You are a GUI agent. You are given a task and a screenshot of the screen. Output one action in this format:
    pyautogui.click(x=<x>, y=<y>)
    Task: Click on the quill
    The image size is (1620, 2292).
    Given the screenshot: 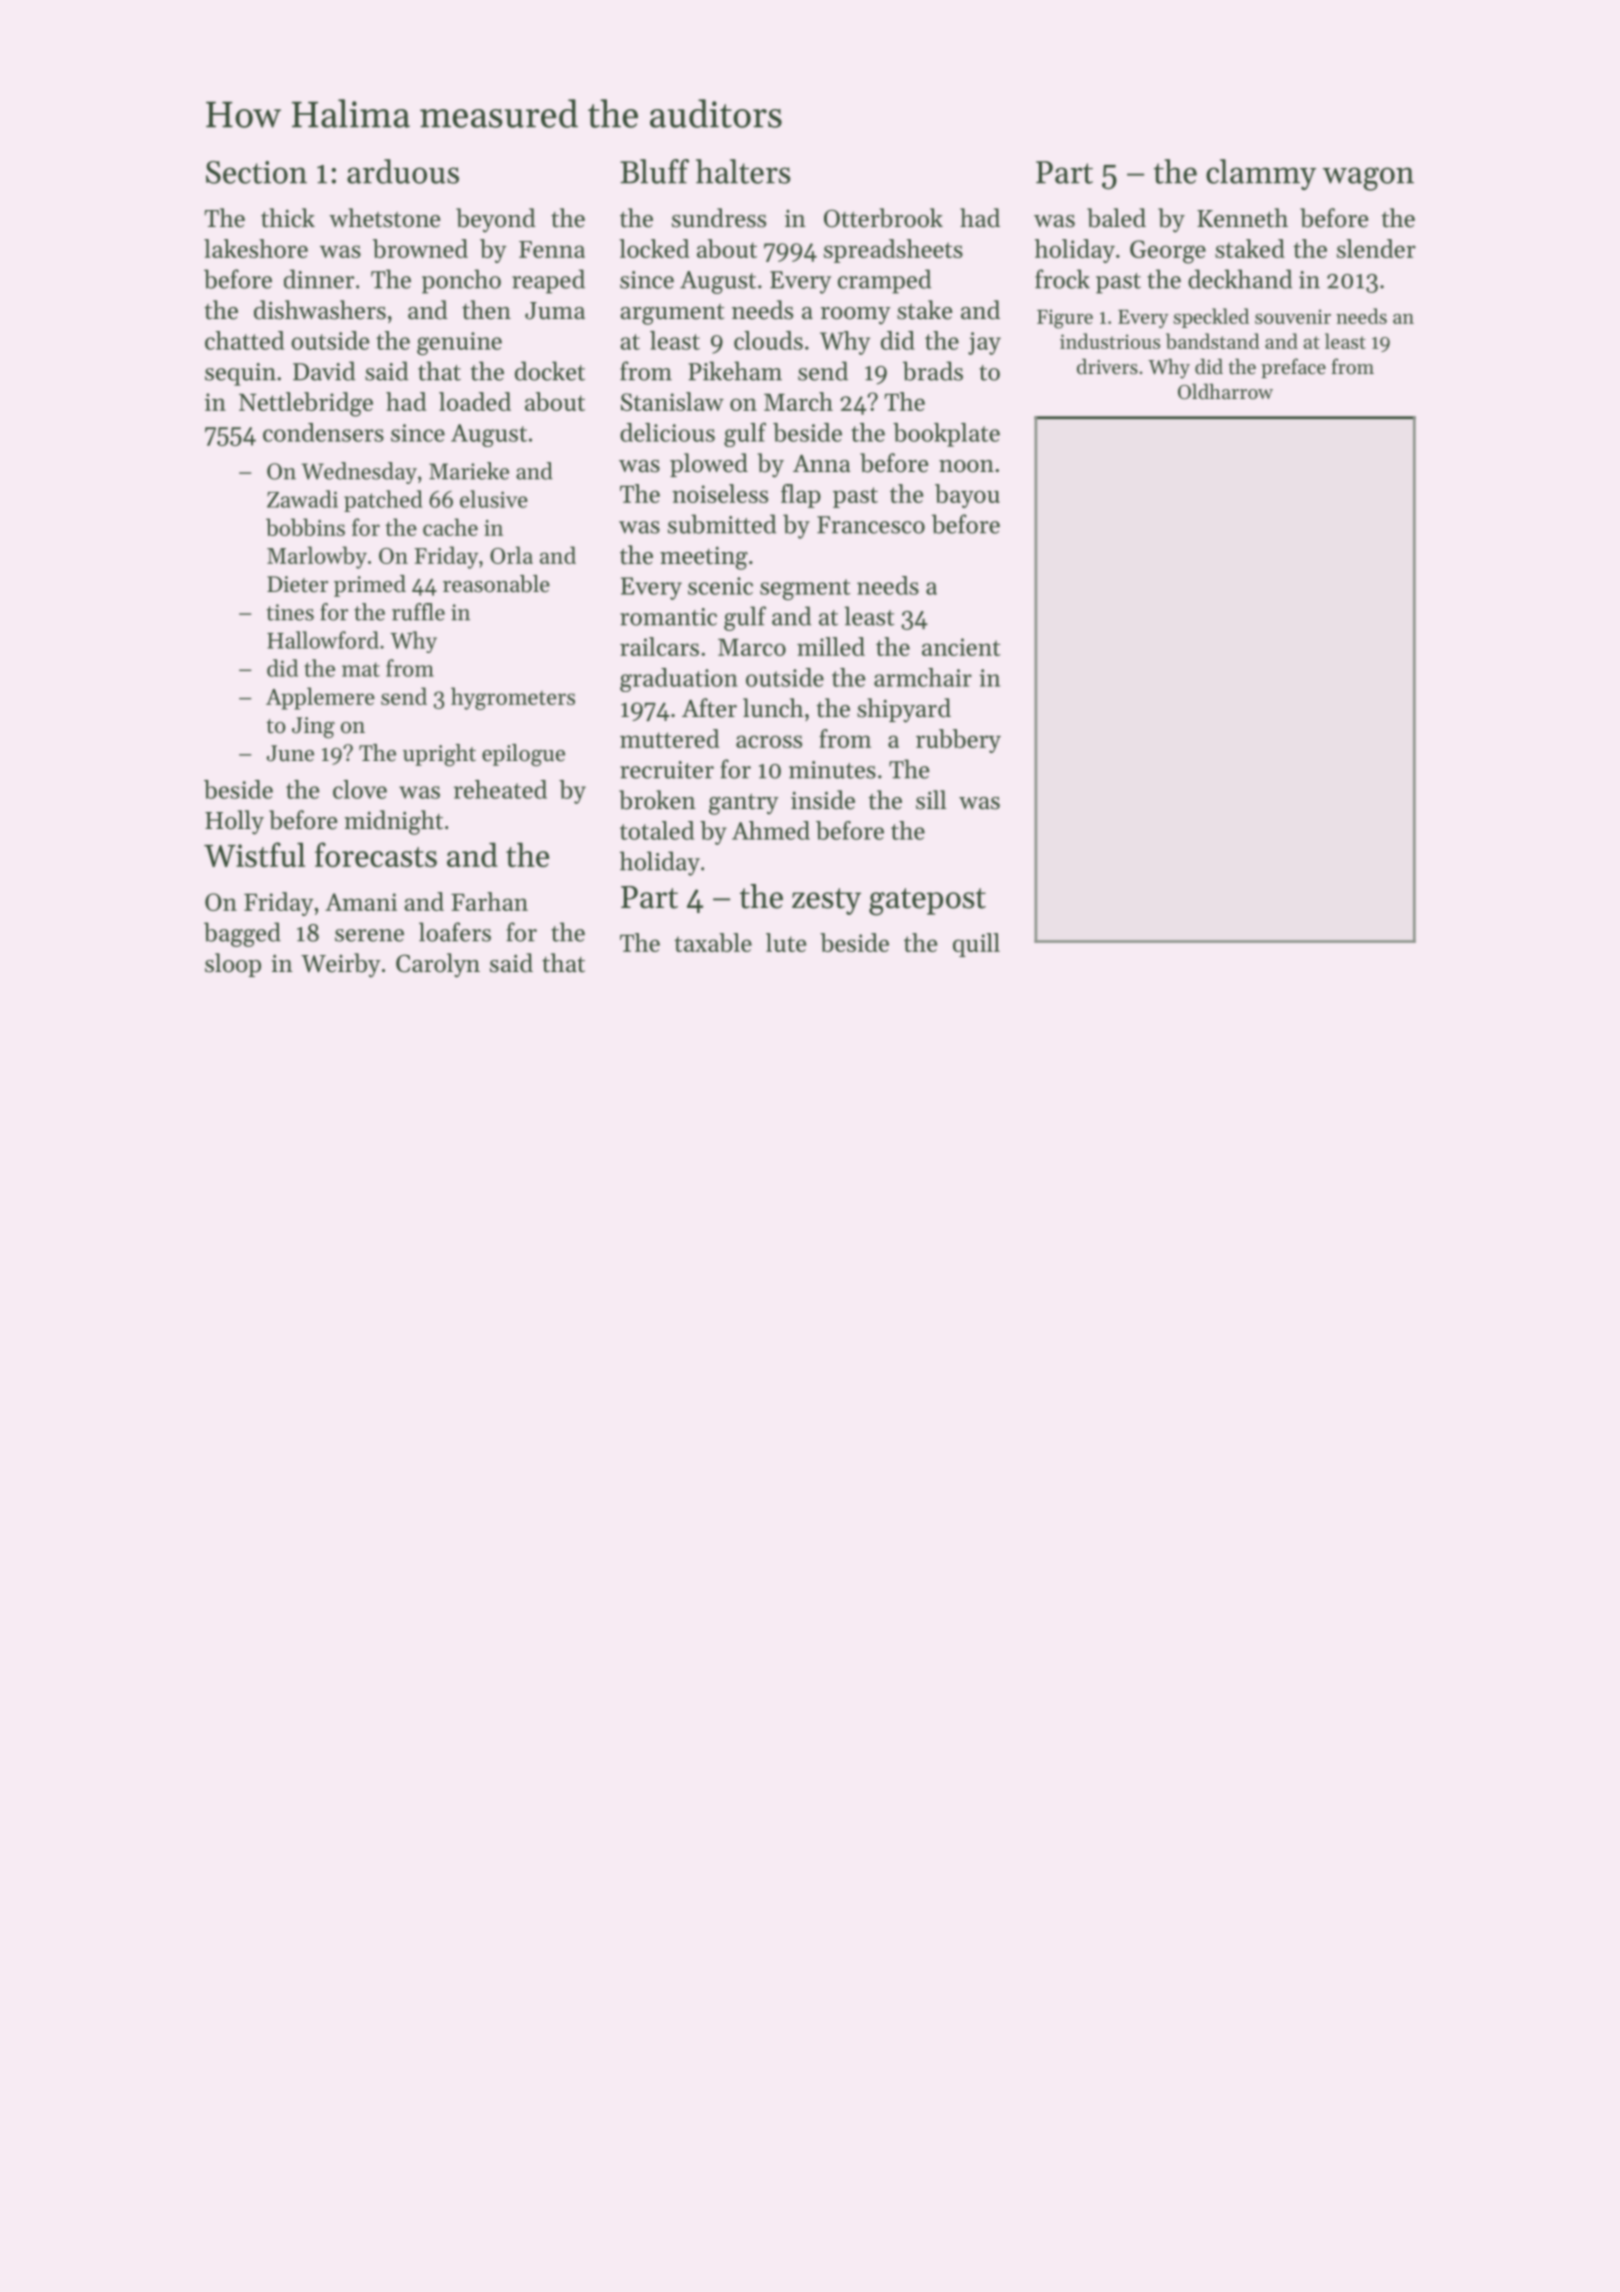 What is the action you would take?
    pyautogui.click(x=976, y=945)
